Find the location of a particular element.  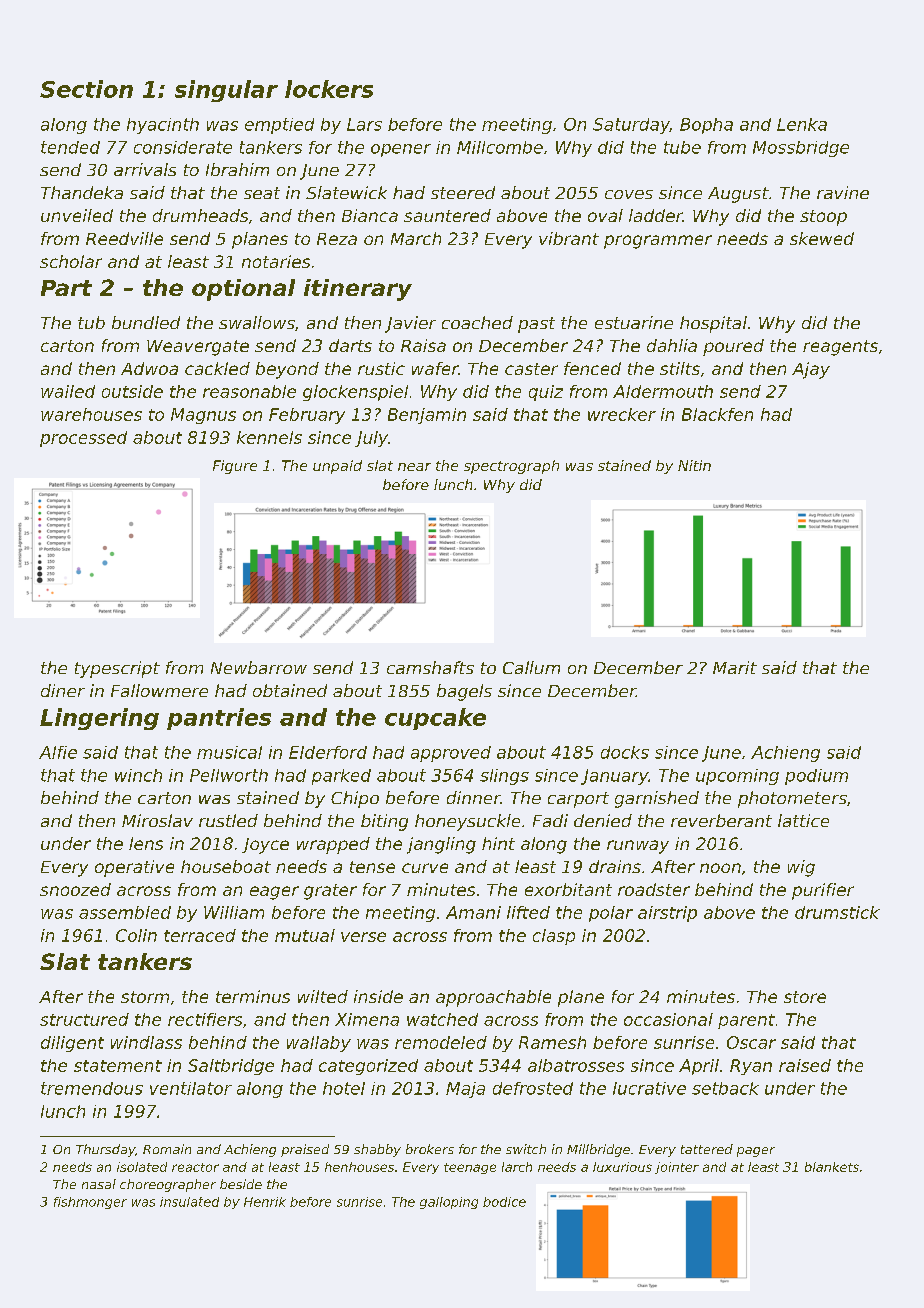

Nitin is located at coordinates (694, 465).
